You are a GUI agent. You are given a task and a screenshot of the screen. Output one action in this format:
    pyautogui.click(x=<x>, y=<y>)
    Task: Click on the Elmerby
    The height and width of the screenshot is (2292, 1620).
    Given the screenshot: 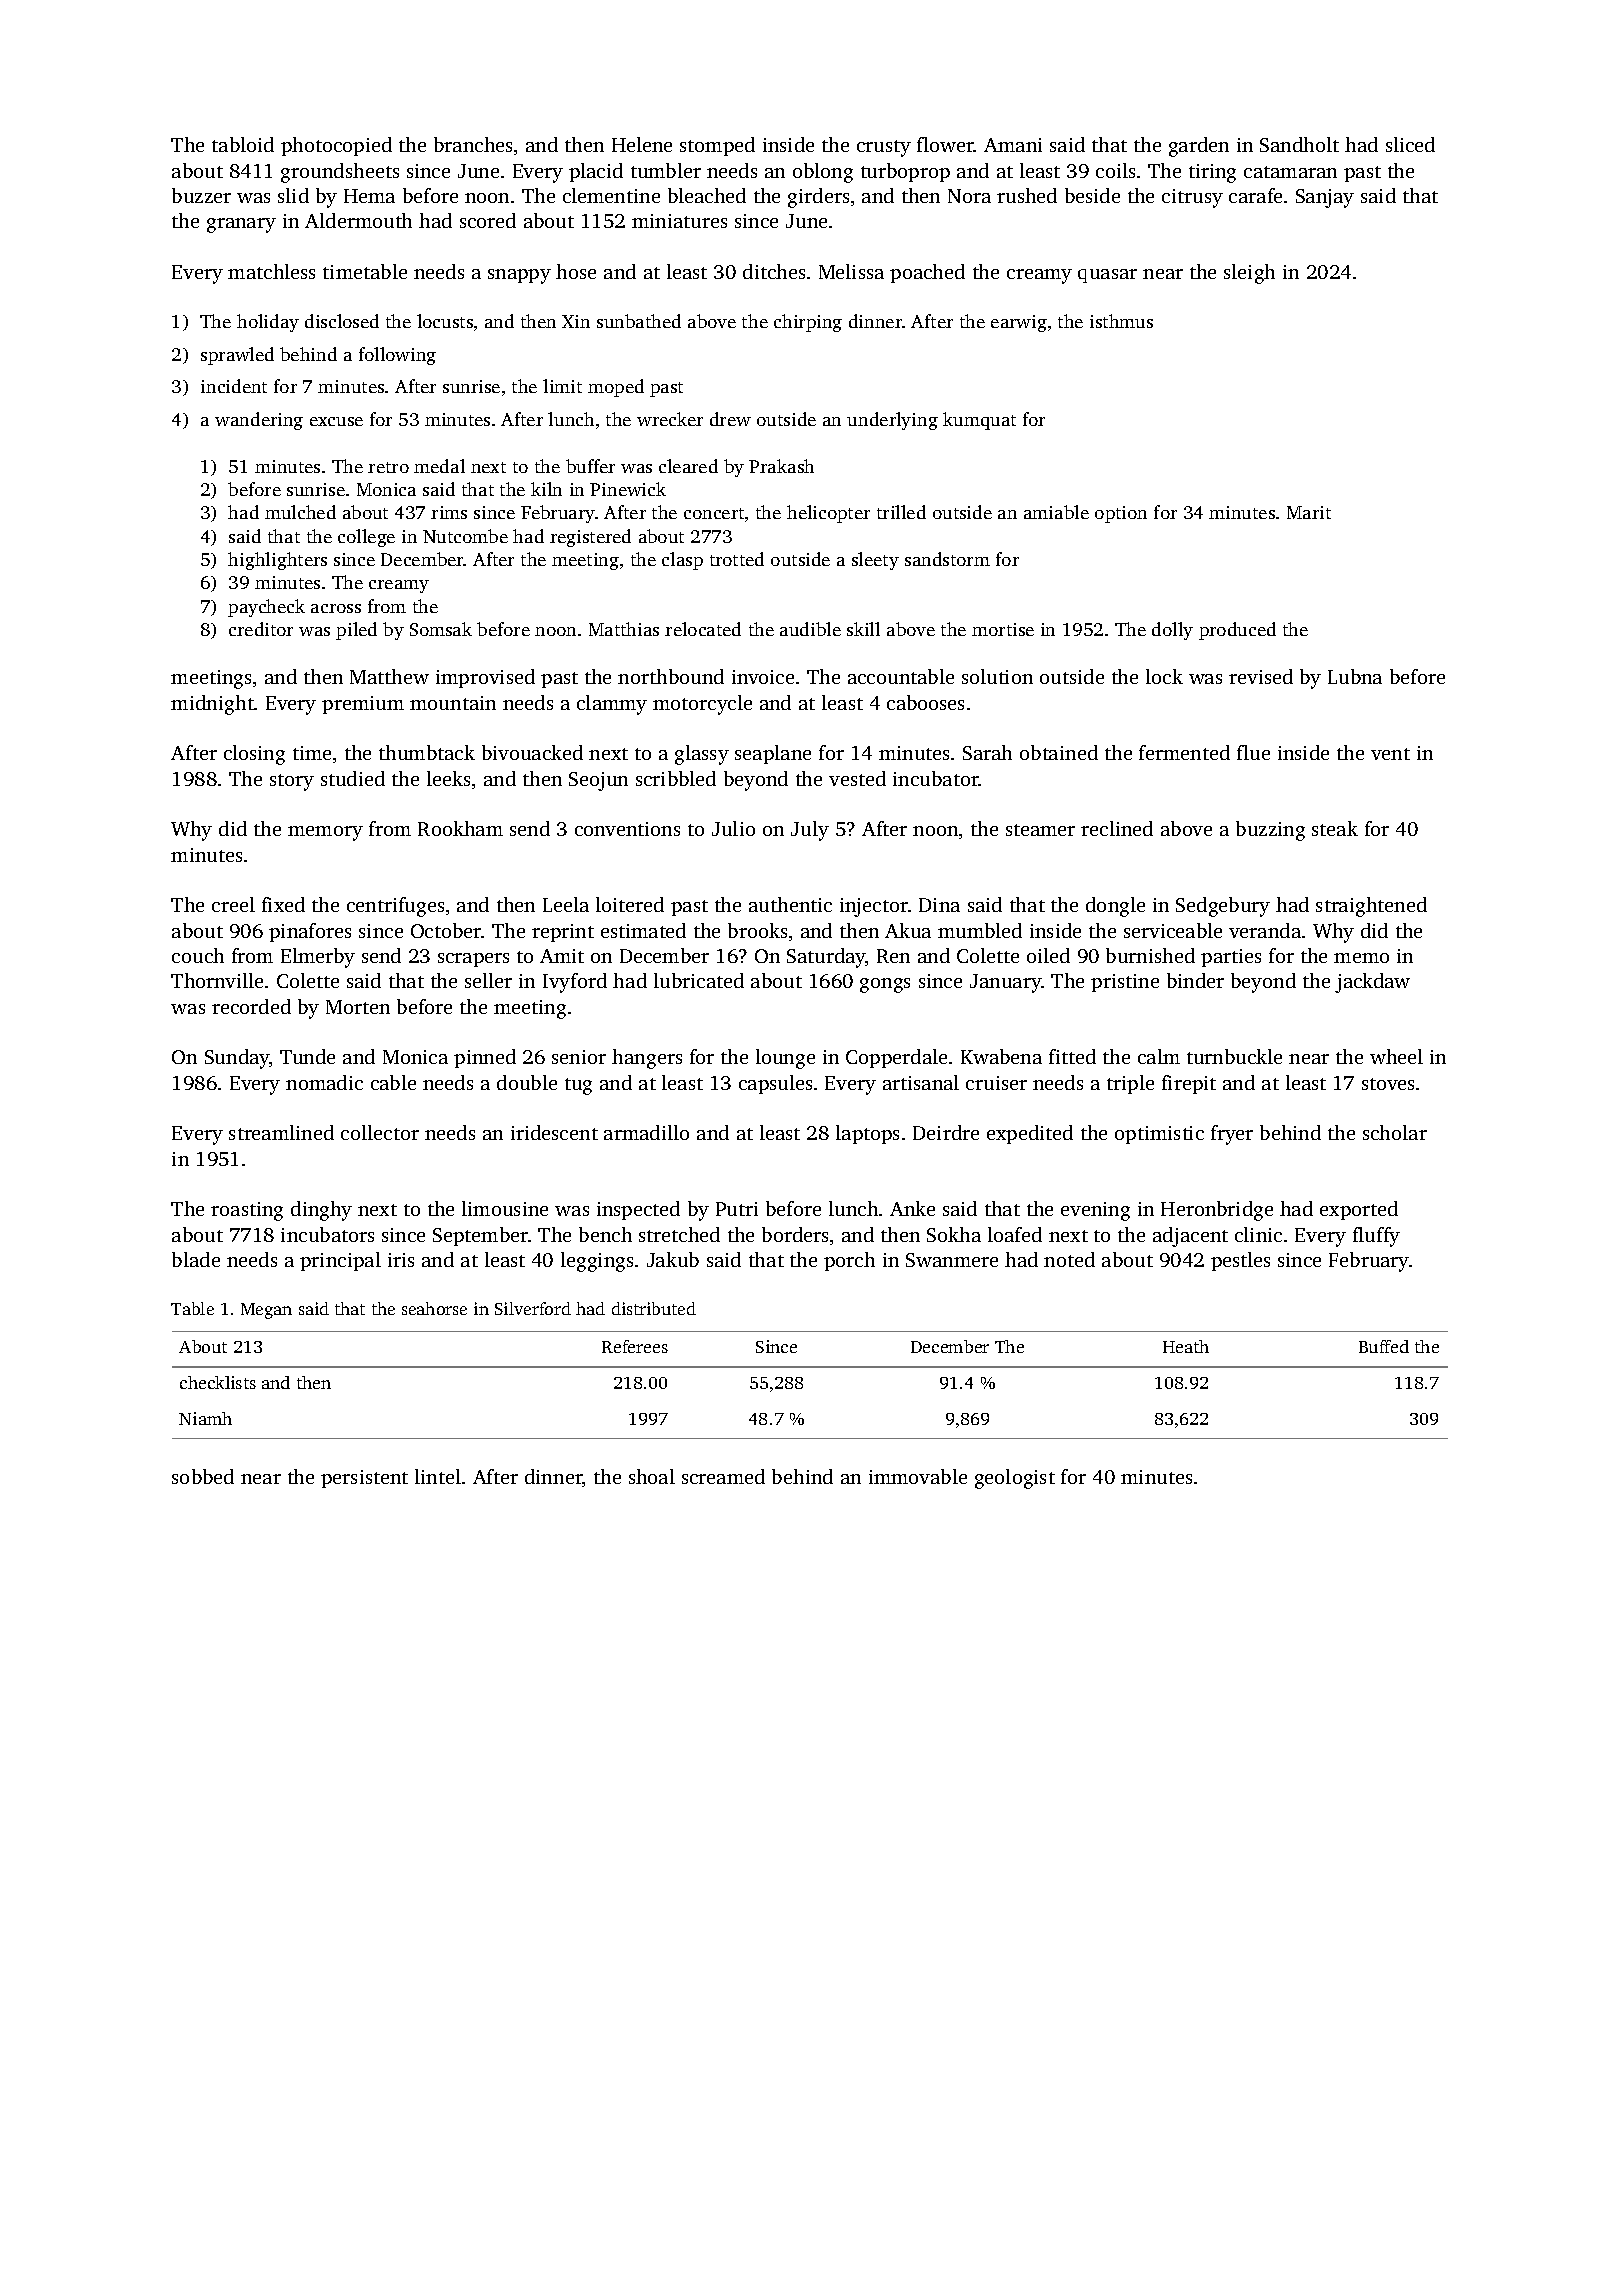 What is the action you would take?
    pyautogui.click(x=318, y=958)
